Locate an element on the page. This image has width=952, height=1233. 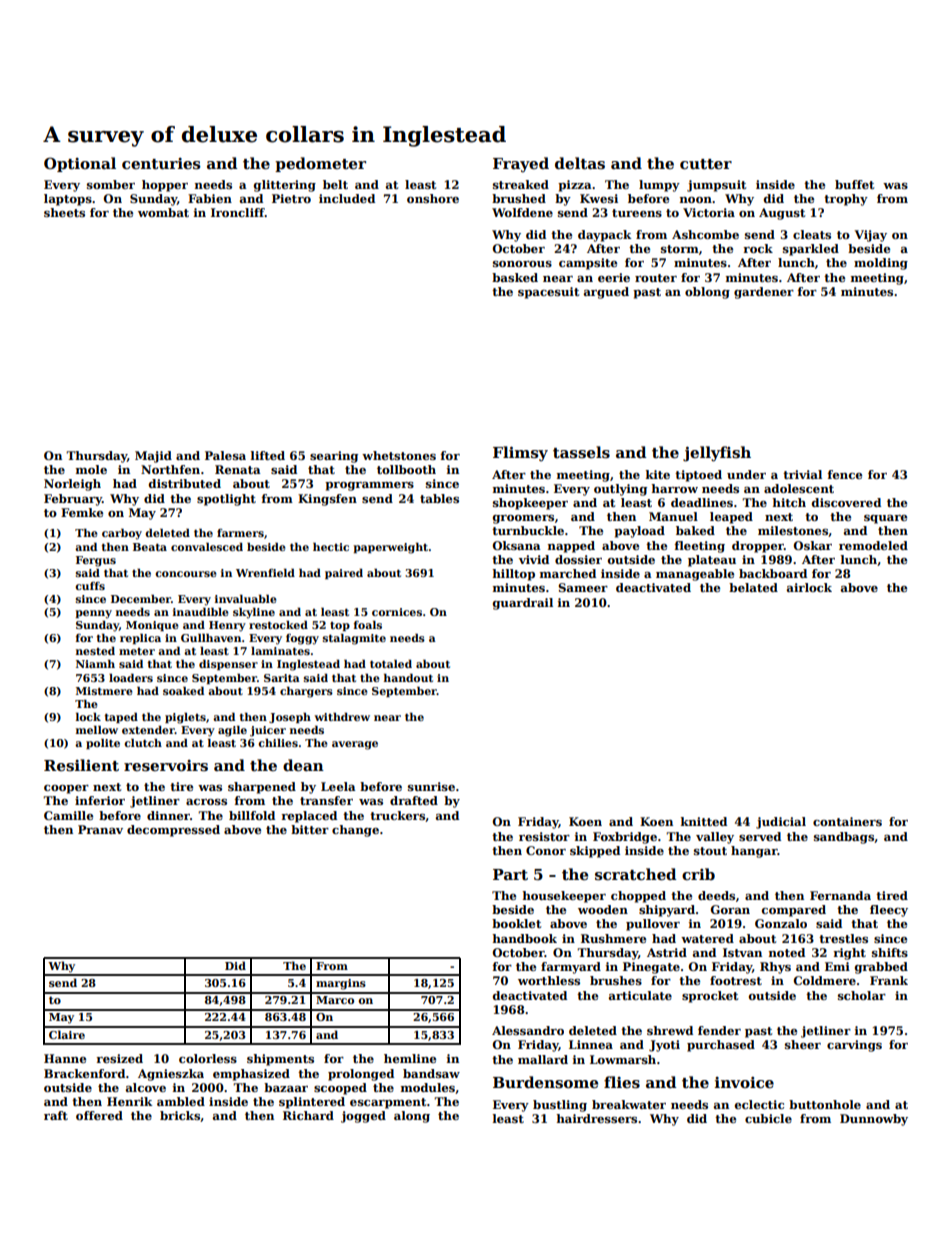
bustling is located at coordinates (560, 1106).
